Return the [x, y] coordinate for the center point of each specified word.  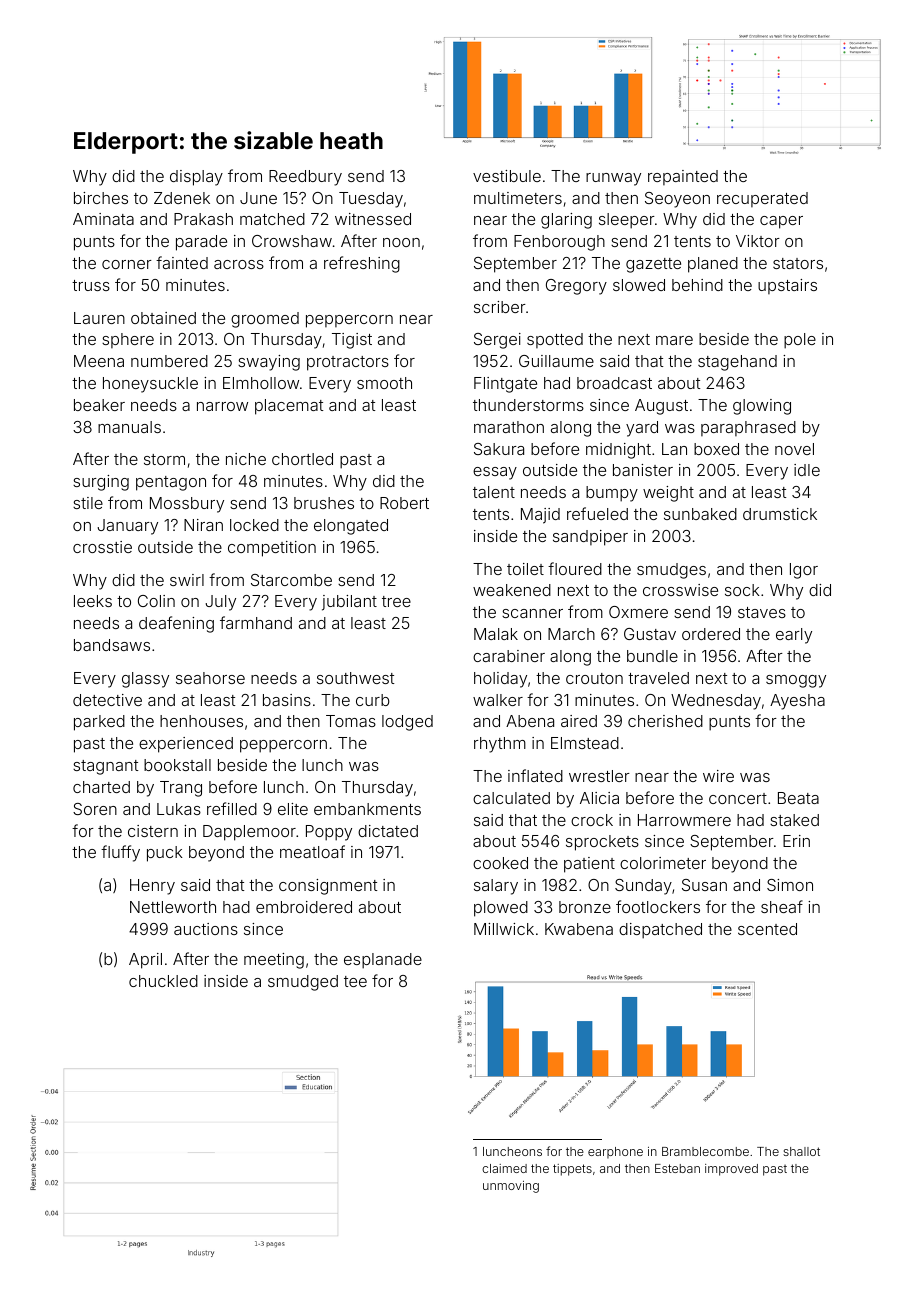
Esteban [677, 1168]
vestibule [507, 176]
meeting [274, 961]
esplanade [383, 961]
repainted [683, 177]
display [196, 178]
